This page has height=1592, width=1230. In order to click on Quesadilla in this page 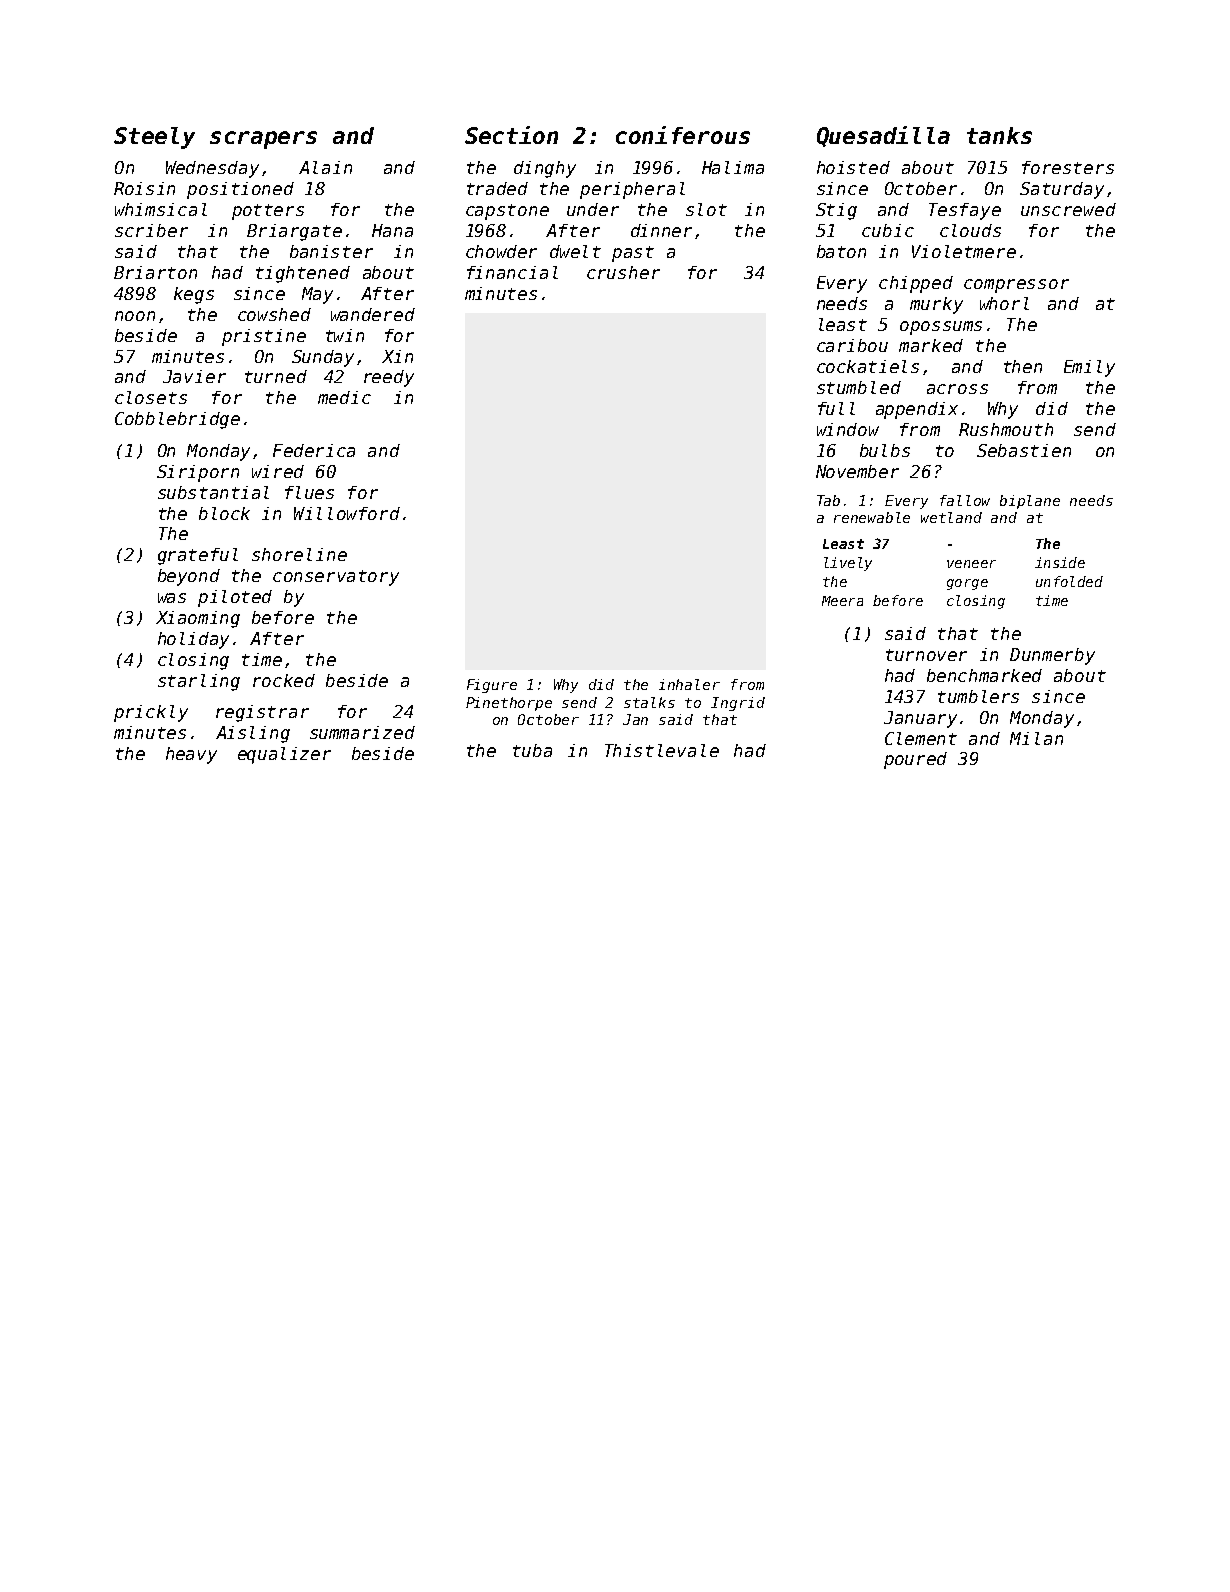, I will do `click(883, 136)`.
